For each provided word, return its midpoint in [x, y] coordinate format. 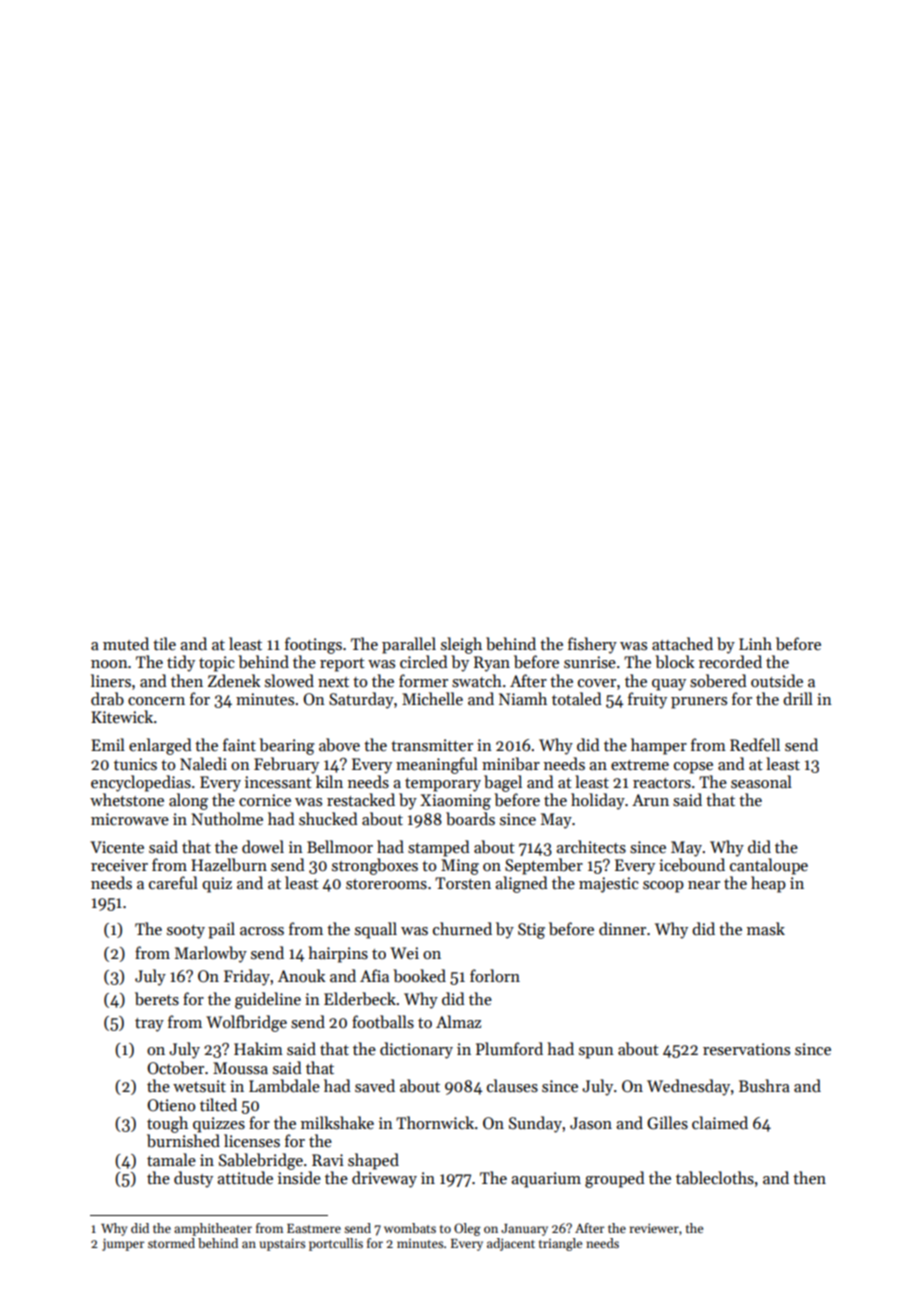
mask [766, 929]
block [675, 662]
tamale [171, 1159]
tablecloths [715, 1178]
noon [109, 664]
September [544, 866]
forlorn [495, 975]
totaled [577, 698]
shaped [373, 1161]
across [262, 931]
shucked [328, 818]
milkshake [337, 1123]
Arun [650, 800]
